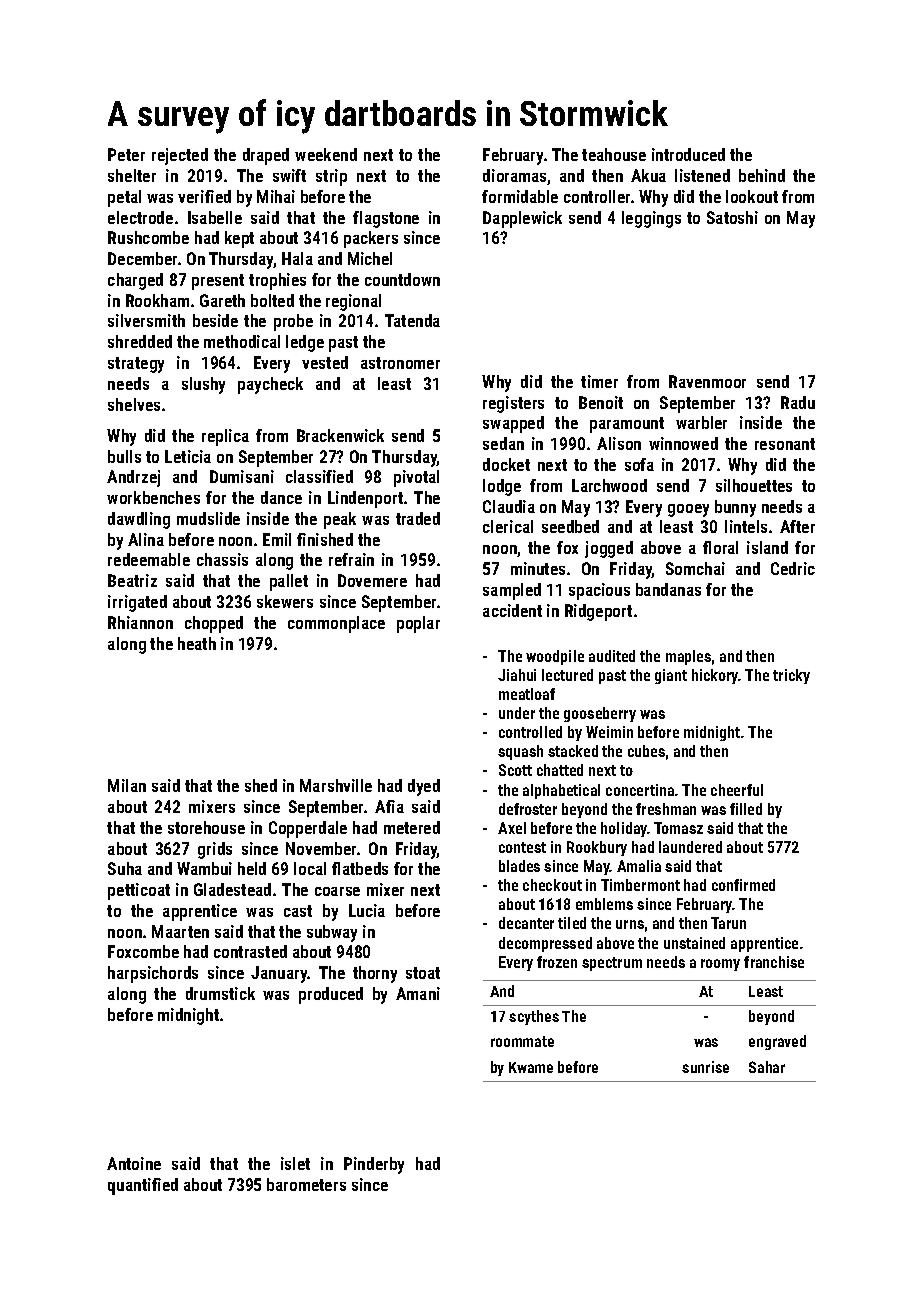  Describe the element at coordinates (374, 1165) in the image. I see `Pinderby` at that location.
